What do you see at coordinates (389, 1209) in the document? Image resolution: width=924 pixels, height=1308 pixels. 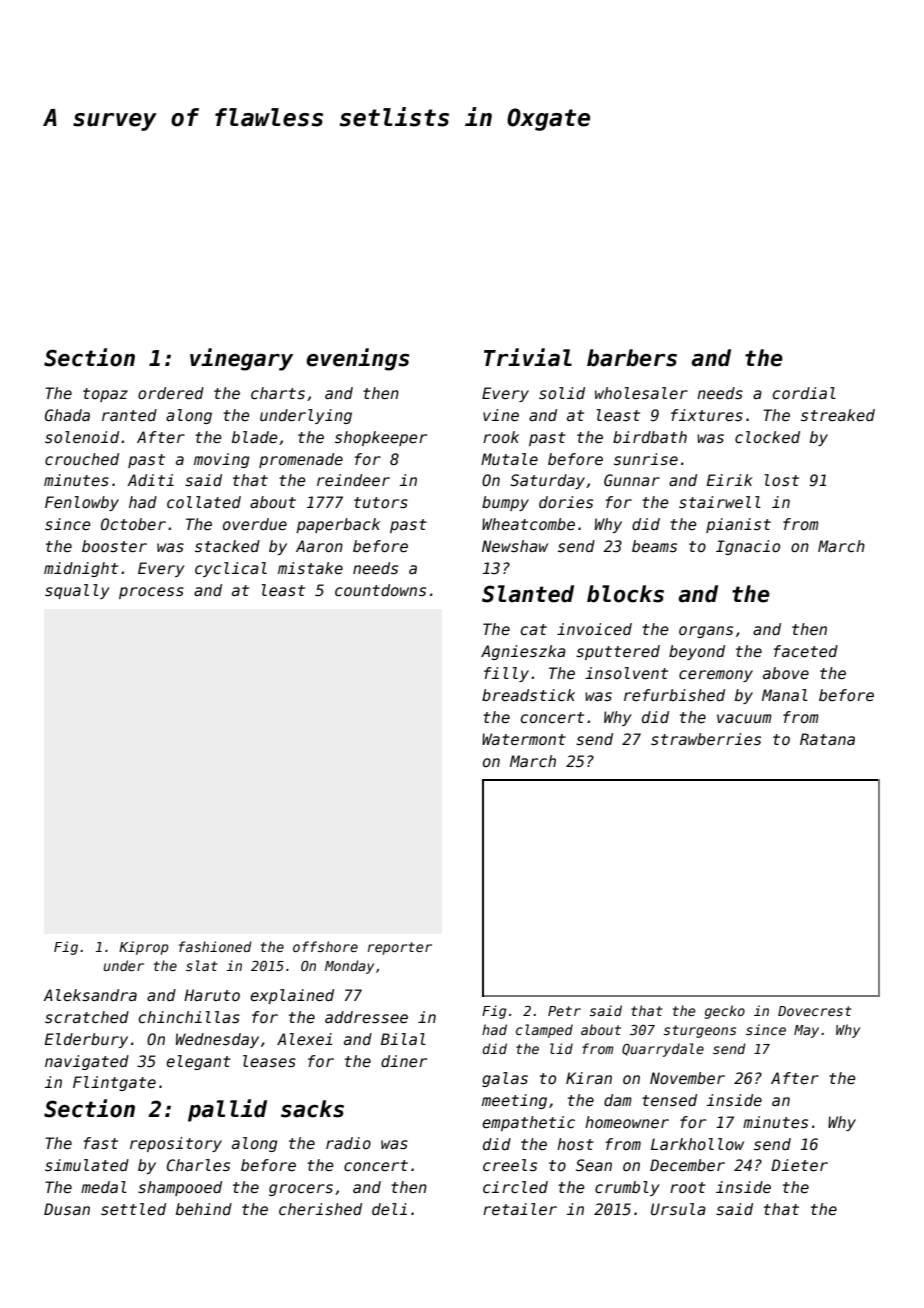 I see `deli` at bounding box center [389, 1209].
